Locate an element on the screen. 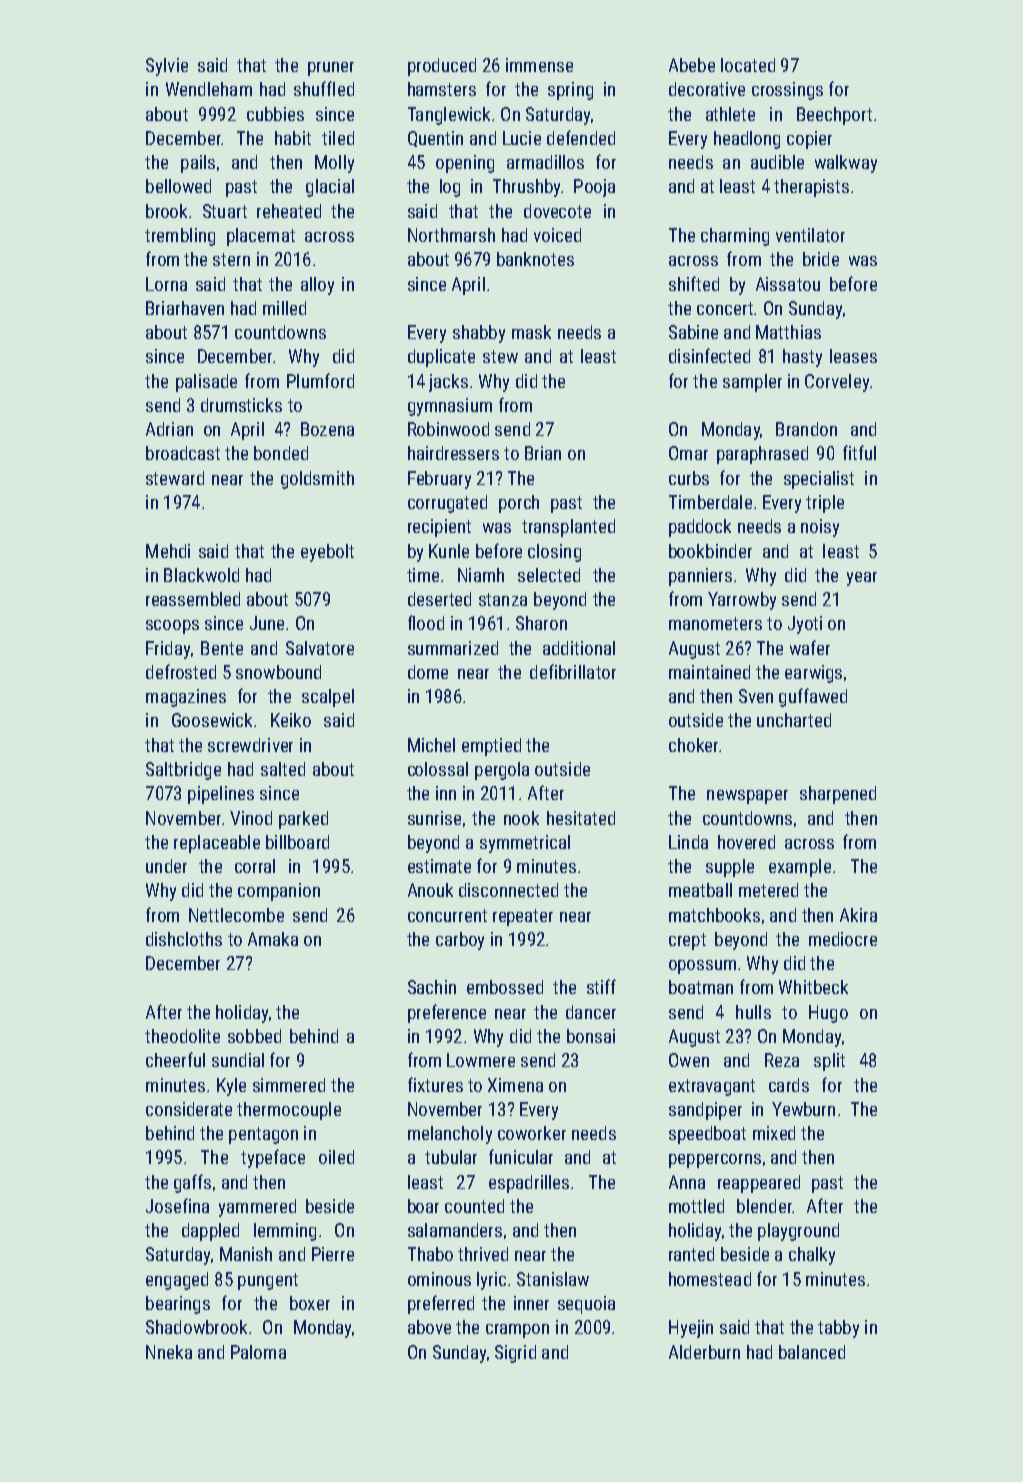 The height and width of the screenshot is (1482, 1023). tabby is located at coordinates (838, 1329).
